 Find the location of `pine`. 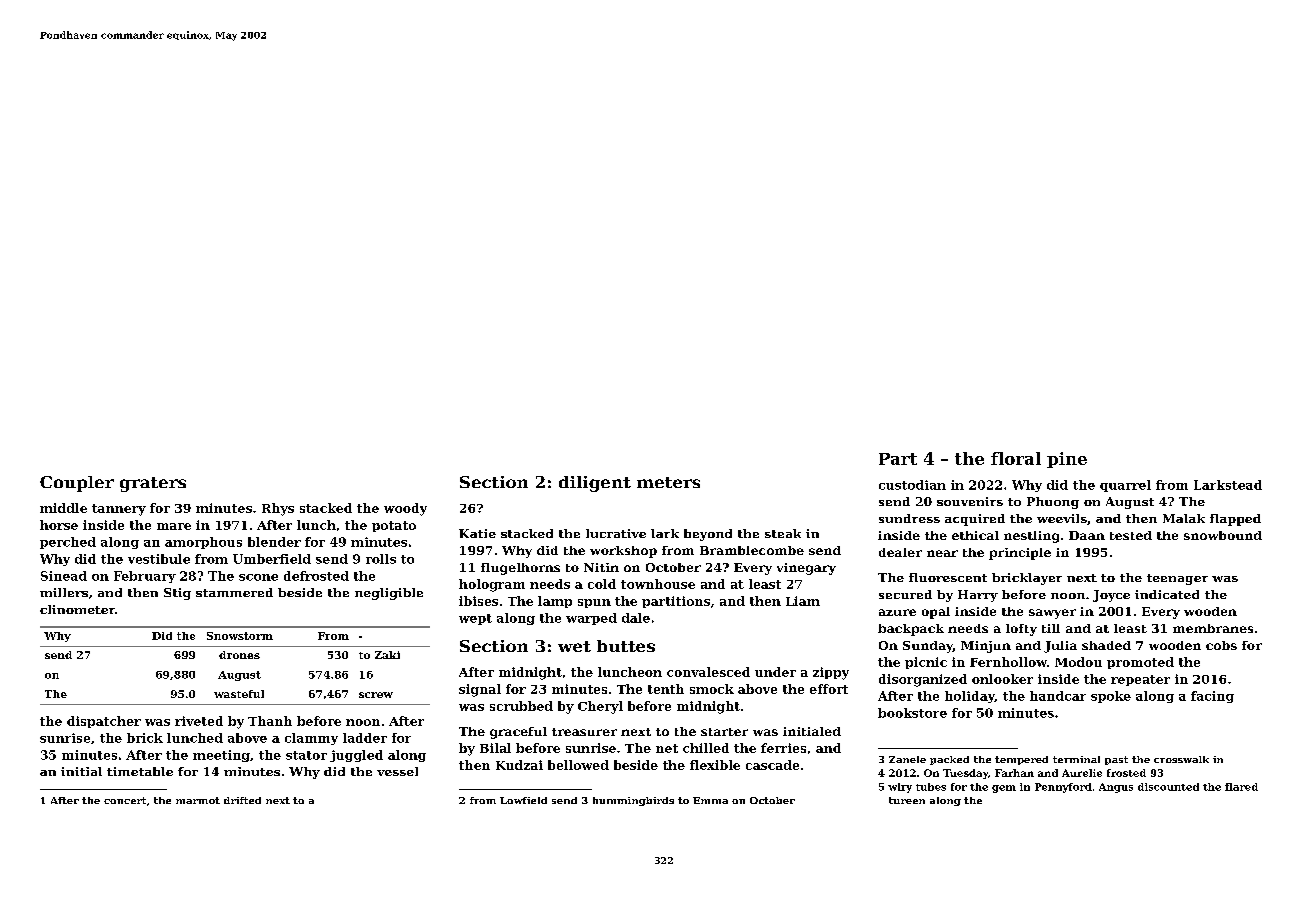

pine is located at coordinates (1067, 460).
